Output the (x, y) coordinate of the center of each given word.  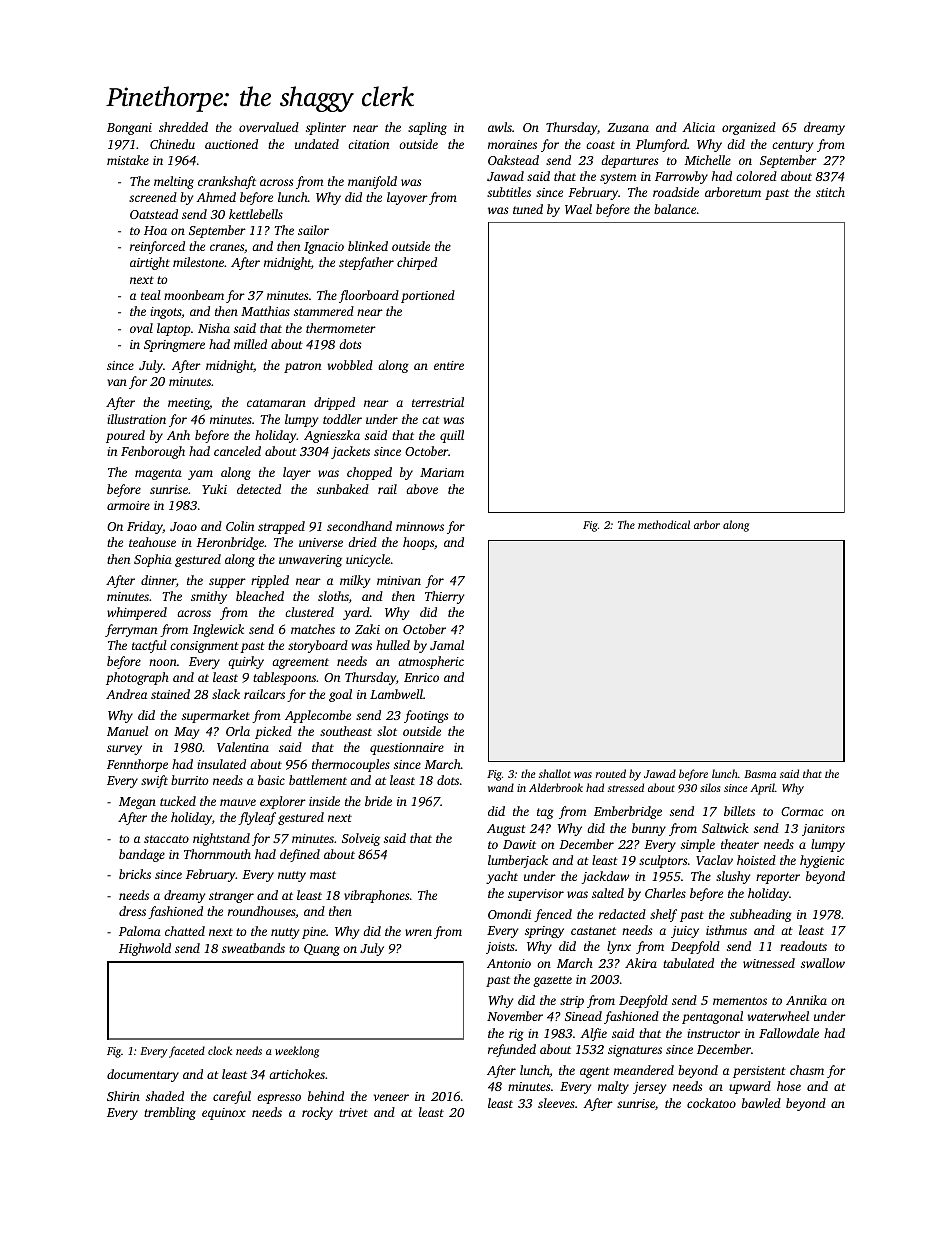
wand (501, 787)
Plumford (661, 145)
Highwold (145, 949)
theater (740, 844)
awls (500, 127)
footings (426, 716)
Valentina (243, 747)
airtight (150, 263)
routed (611, 773)
